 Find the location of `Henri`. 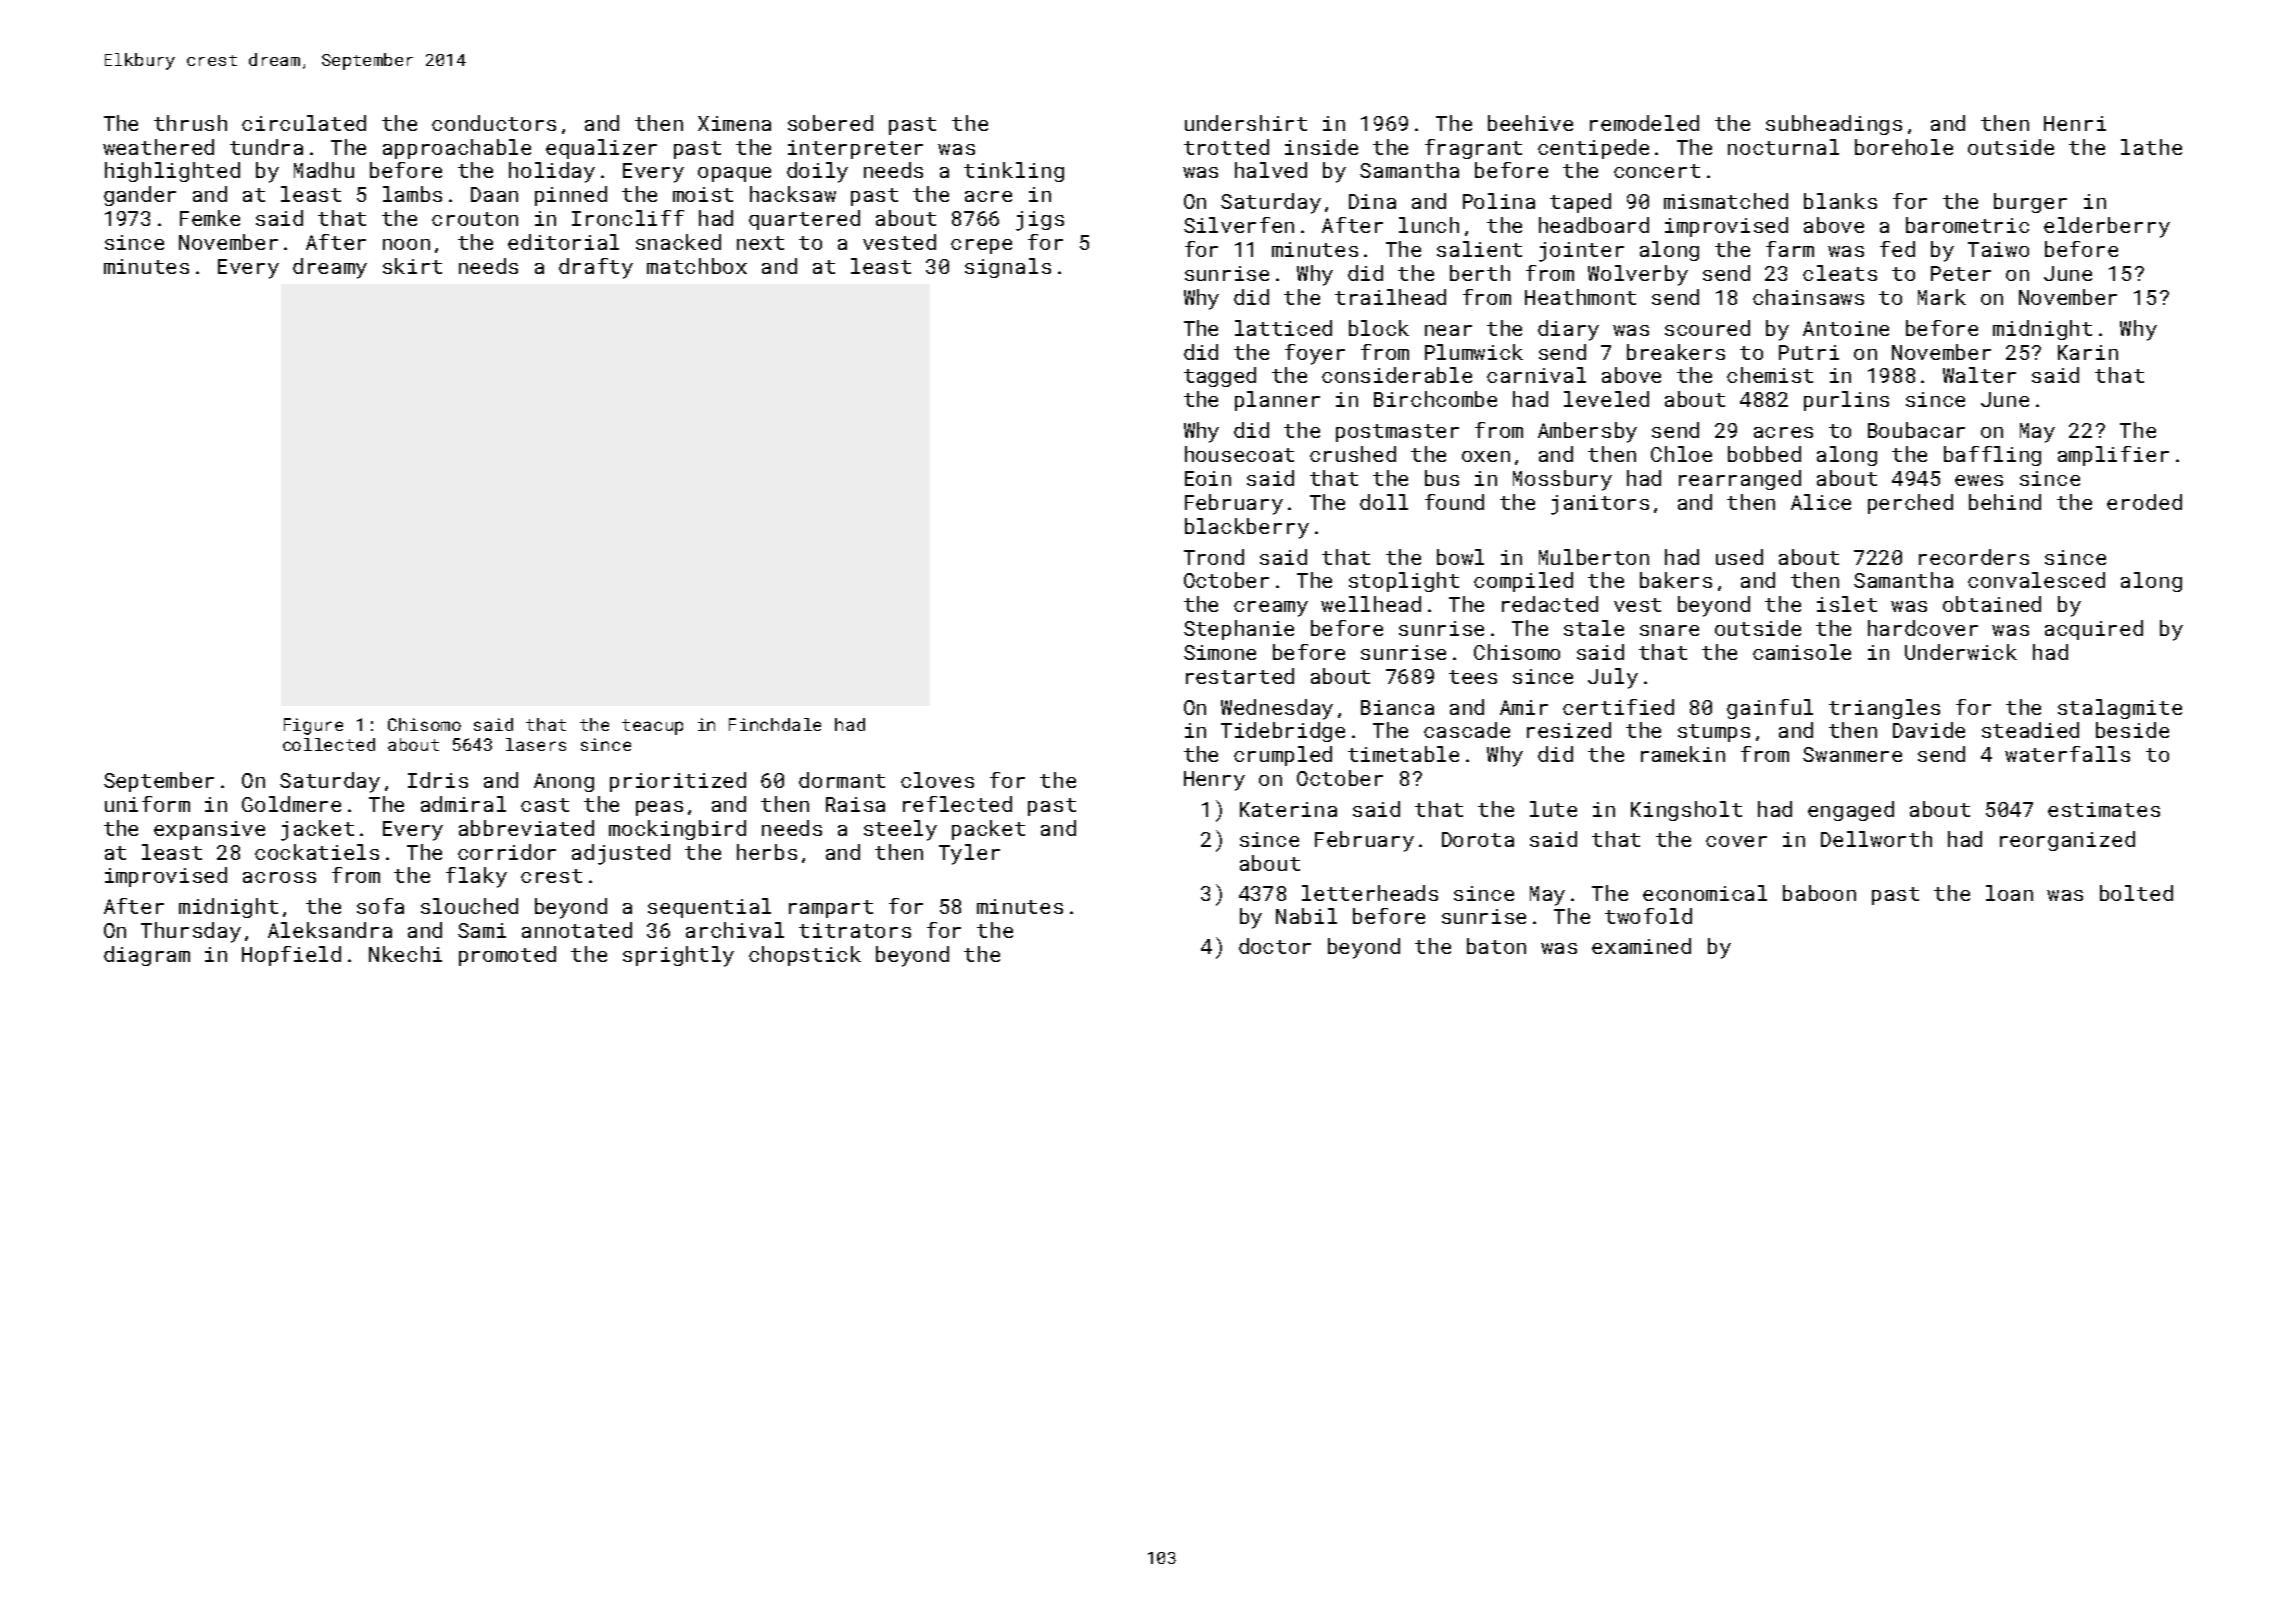

Henri is located at coordinates (2075, 123).
